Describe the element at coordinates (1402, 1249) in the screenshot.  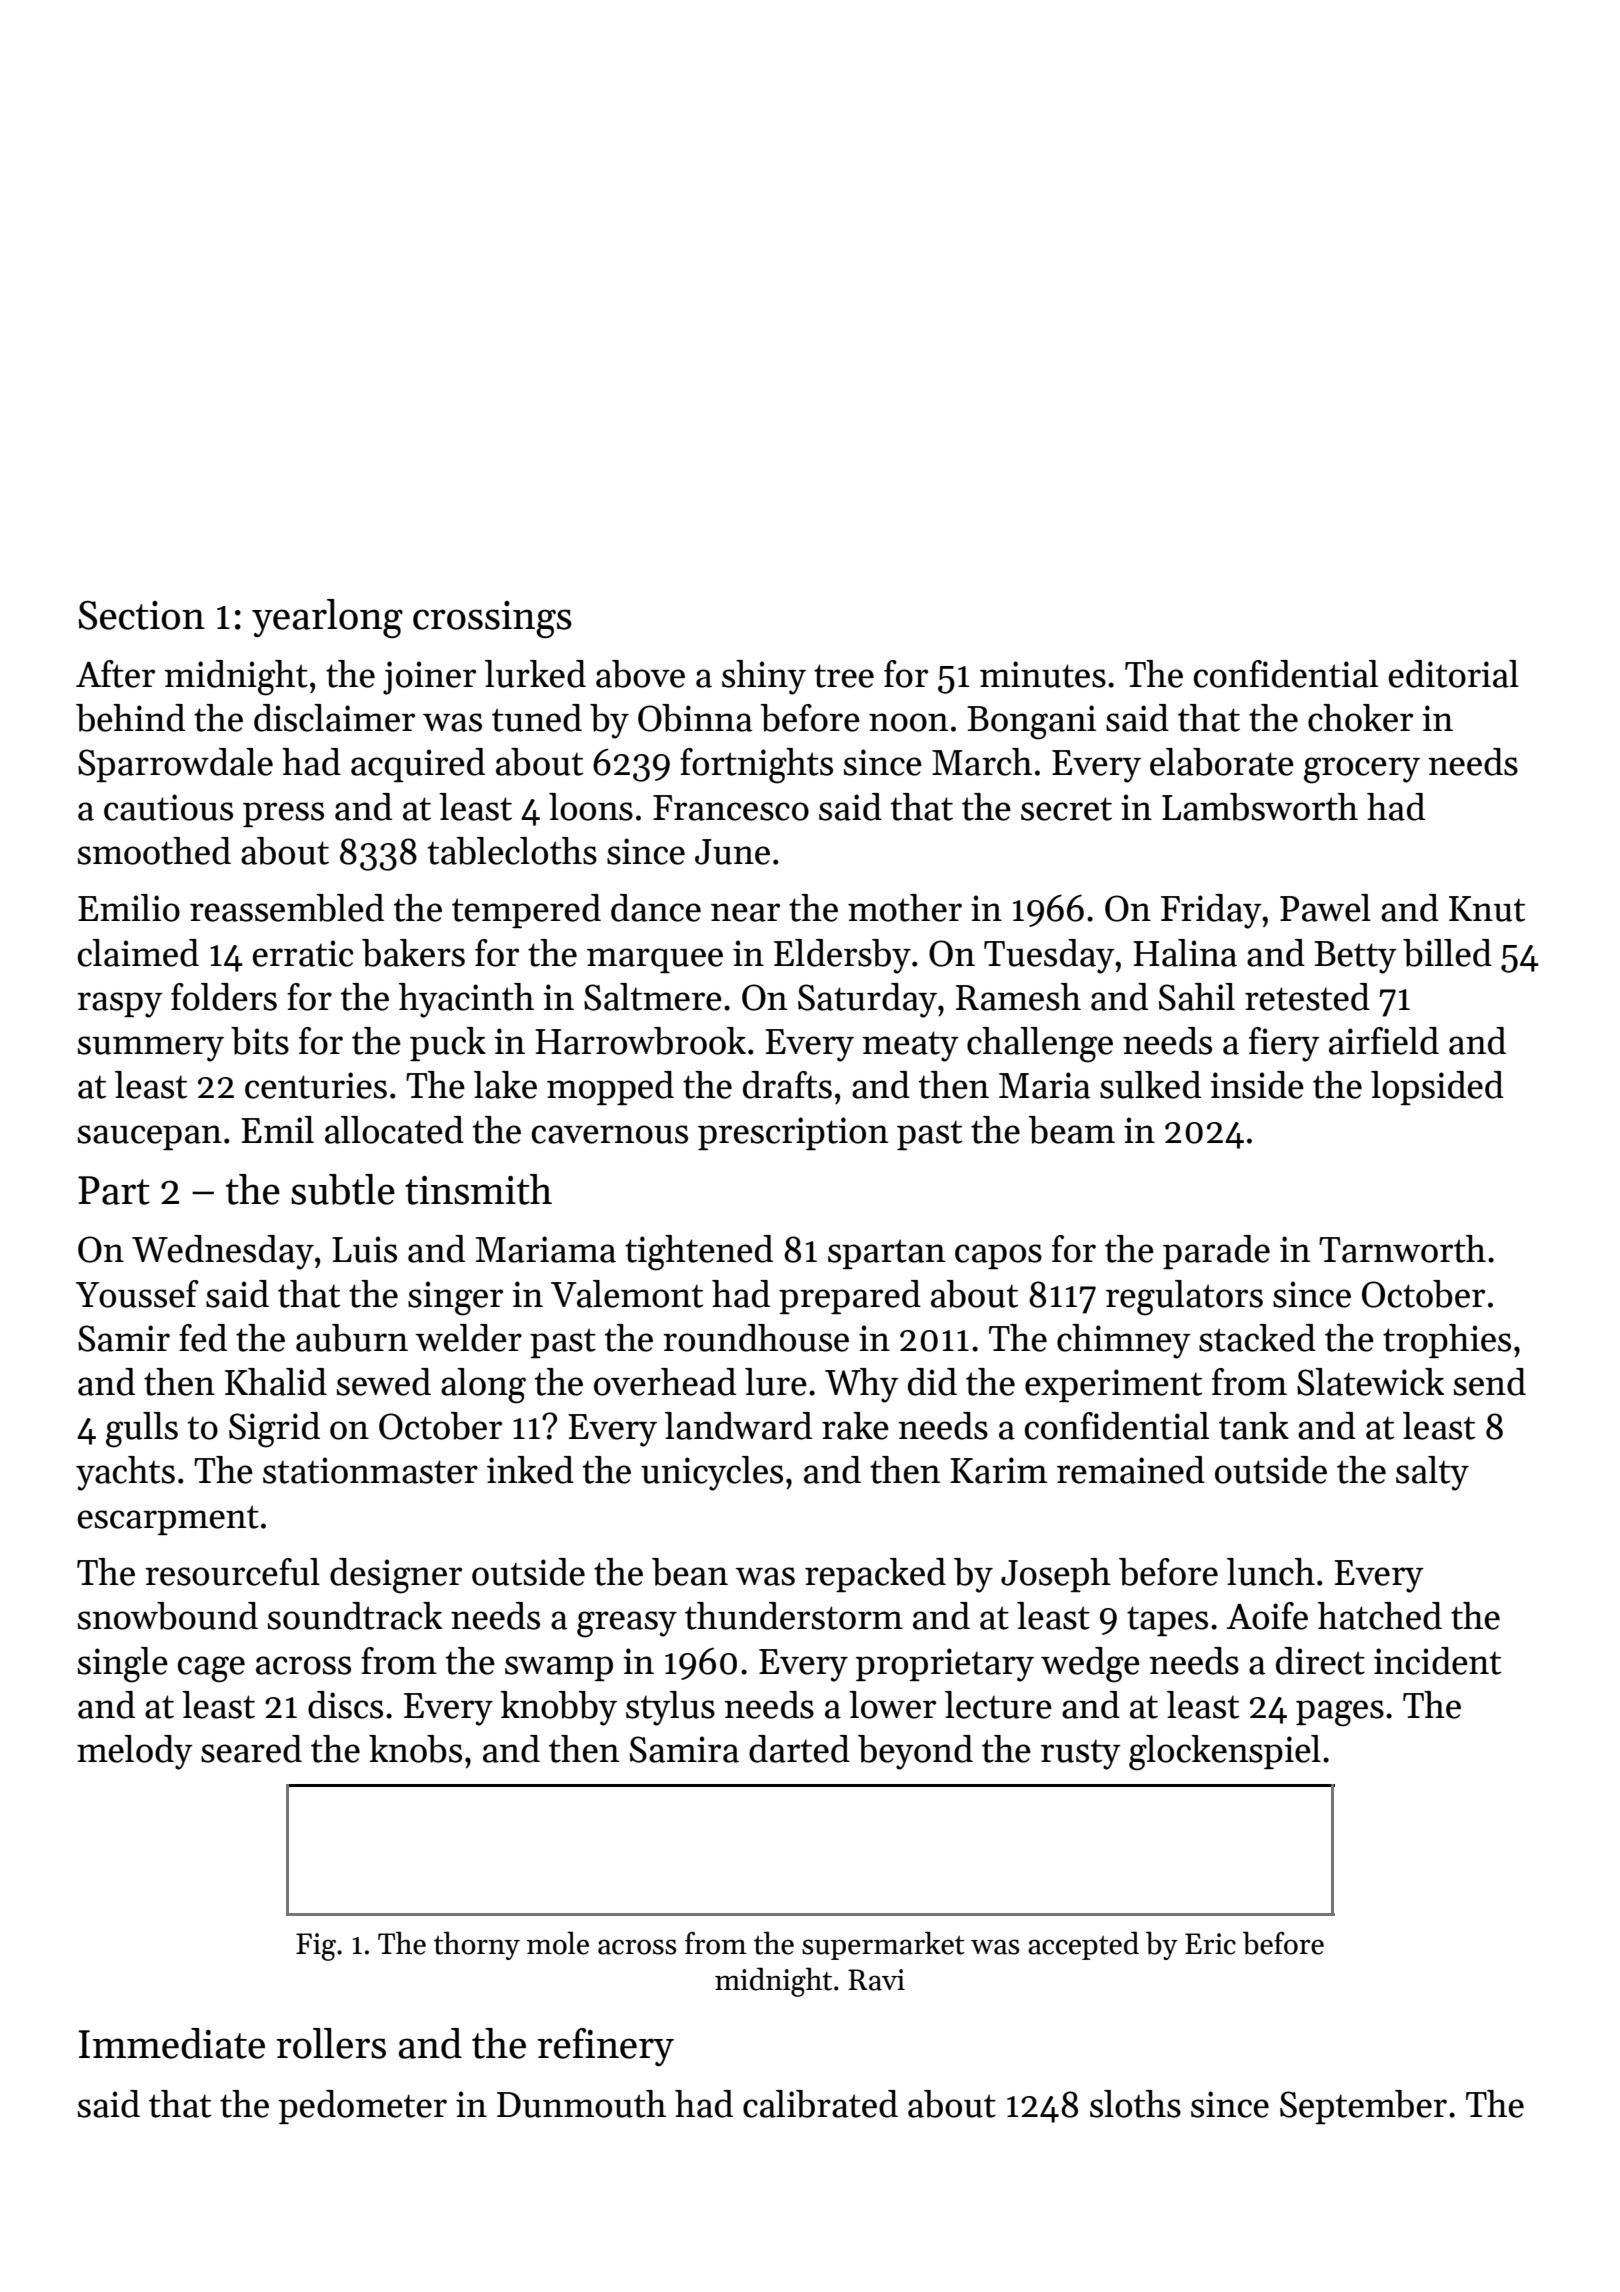
I see `Tarnworth` at that location.
